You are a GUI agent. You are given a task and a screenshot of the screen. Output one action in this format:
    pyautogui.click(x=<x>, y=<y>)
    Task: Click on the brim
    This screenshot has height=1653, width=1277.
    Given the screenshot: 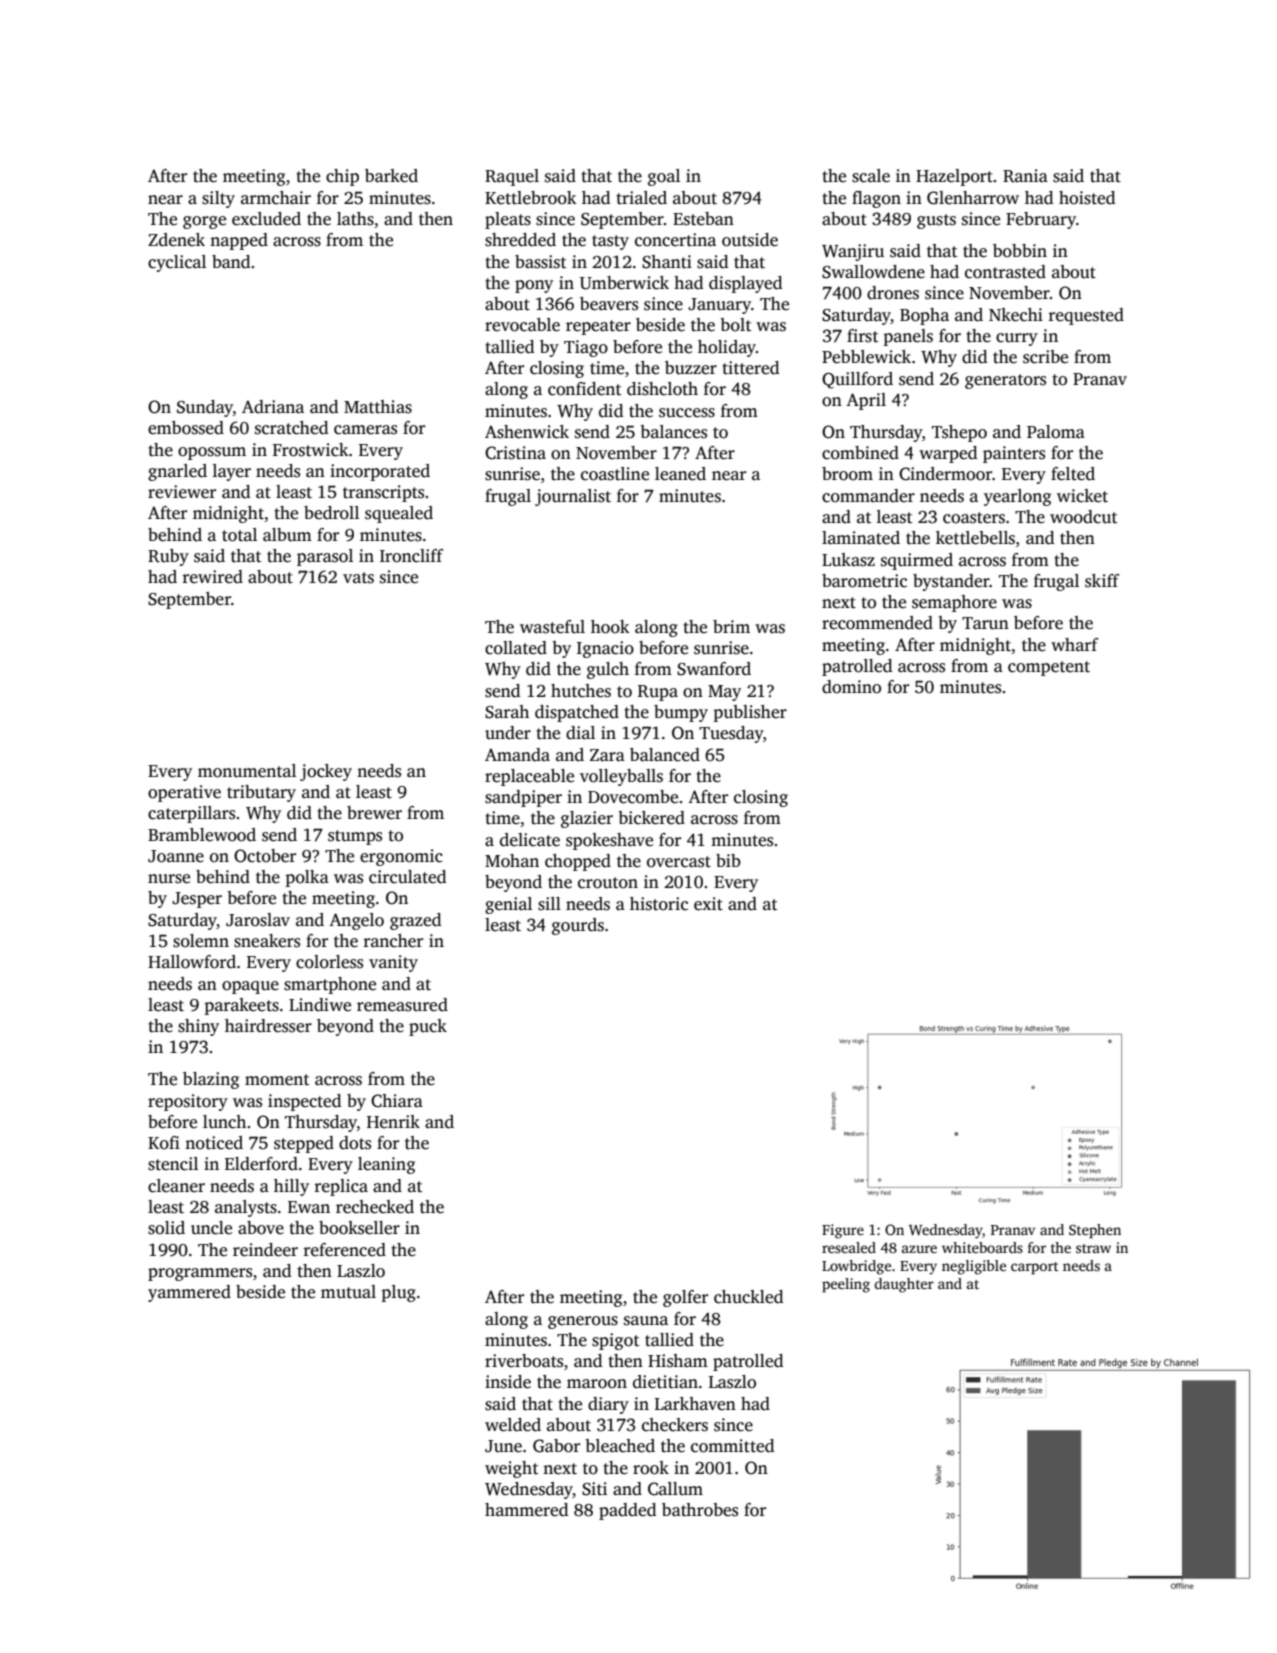 What is the action you would take?
    pyautogui.click(x=731, y=626)
